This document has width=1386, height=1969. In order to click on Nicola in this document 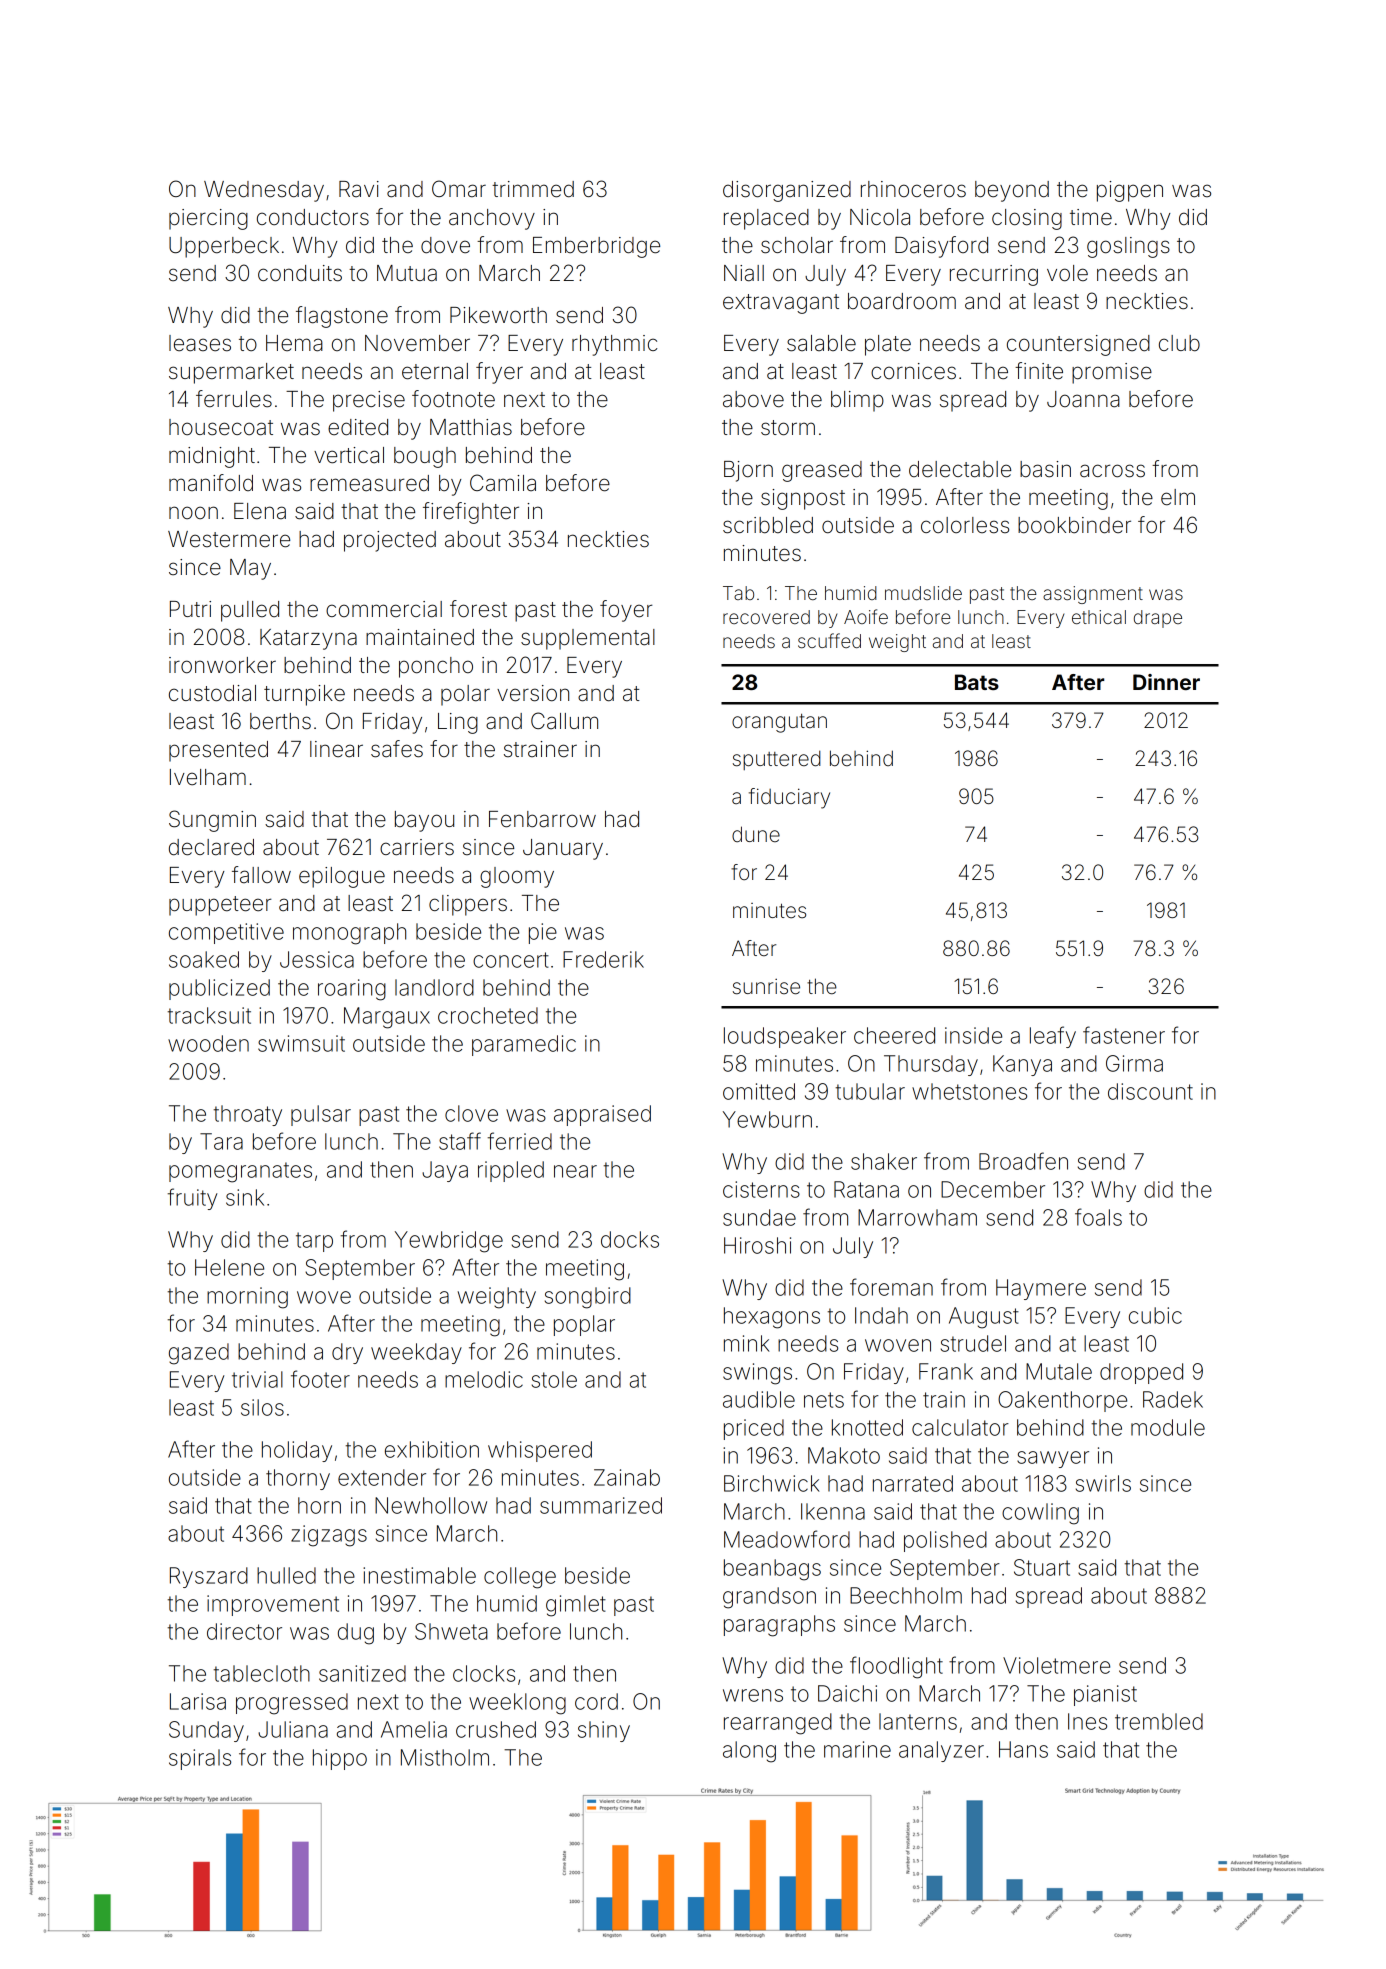, I will do `click(880, 217)`.
